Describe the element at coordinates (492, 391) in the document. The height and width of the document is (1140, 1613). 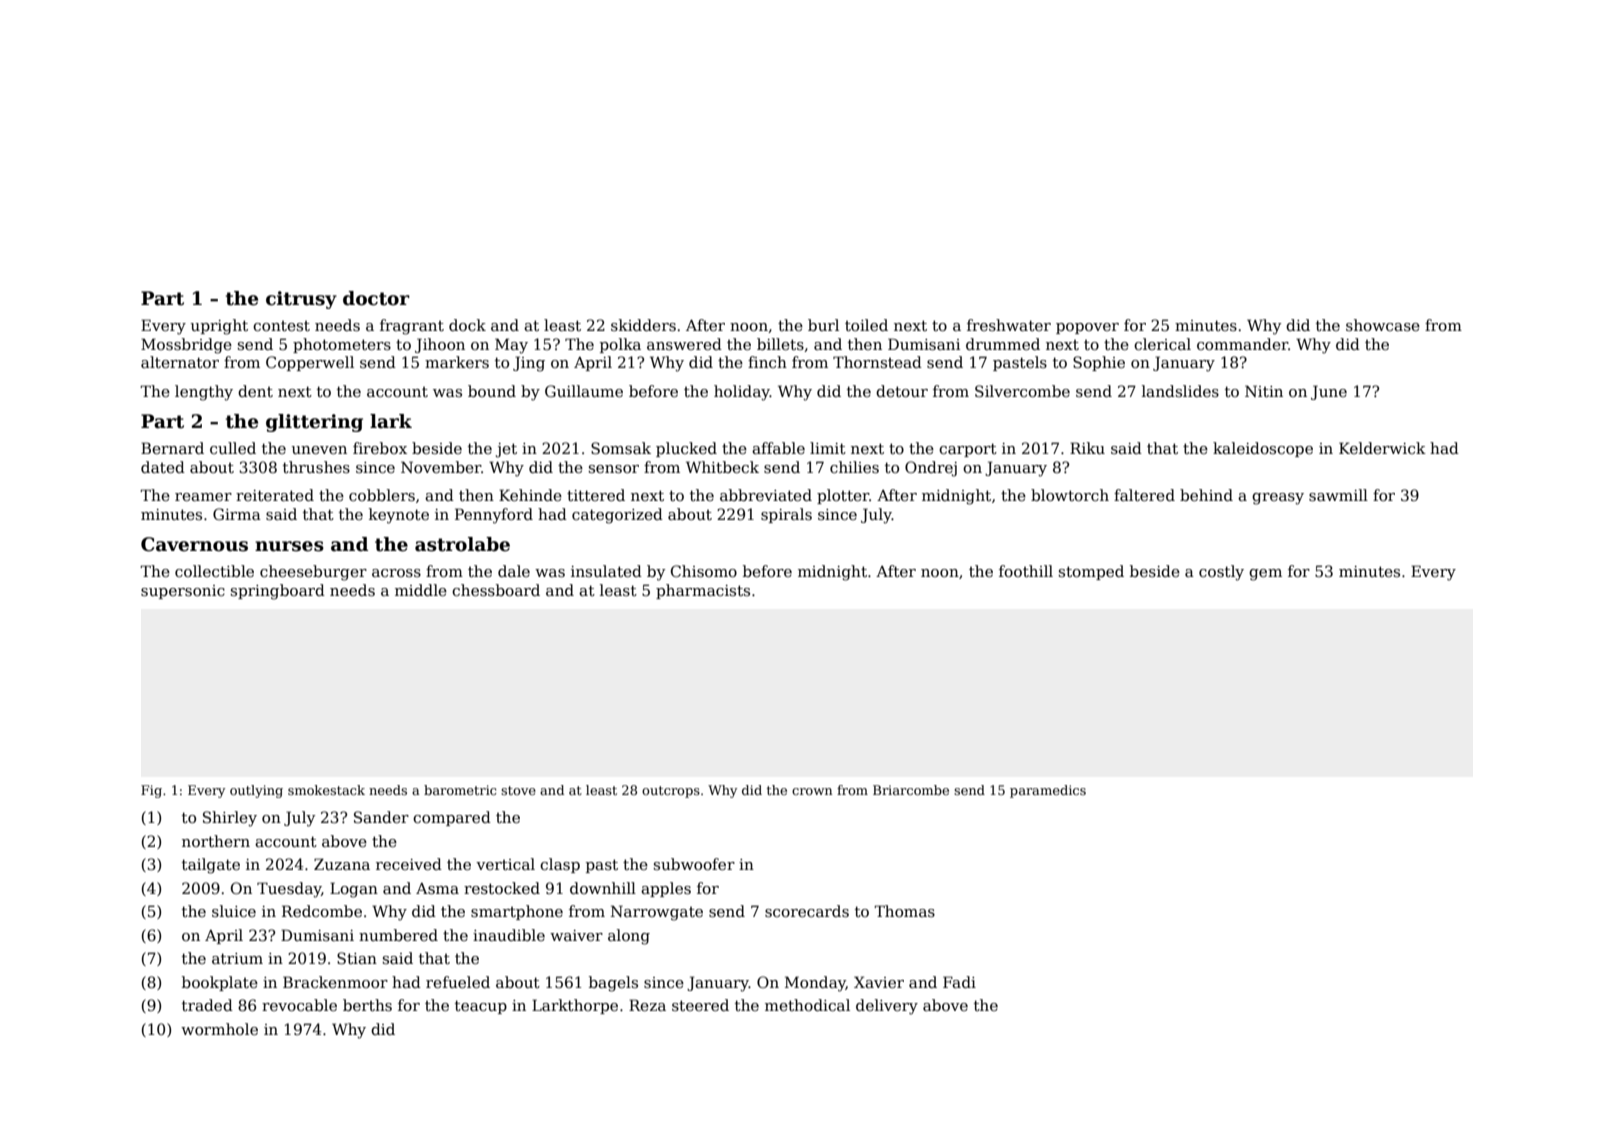
I see `bound` at that location.
